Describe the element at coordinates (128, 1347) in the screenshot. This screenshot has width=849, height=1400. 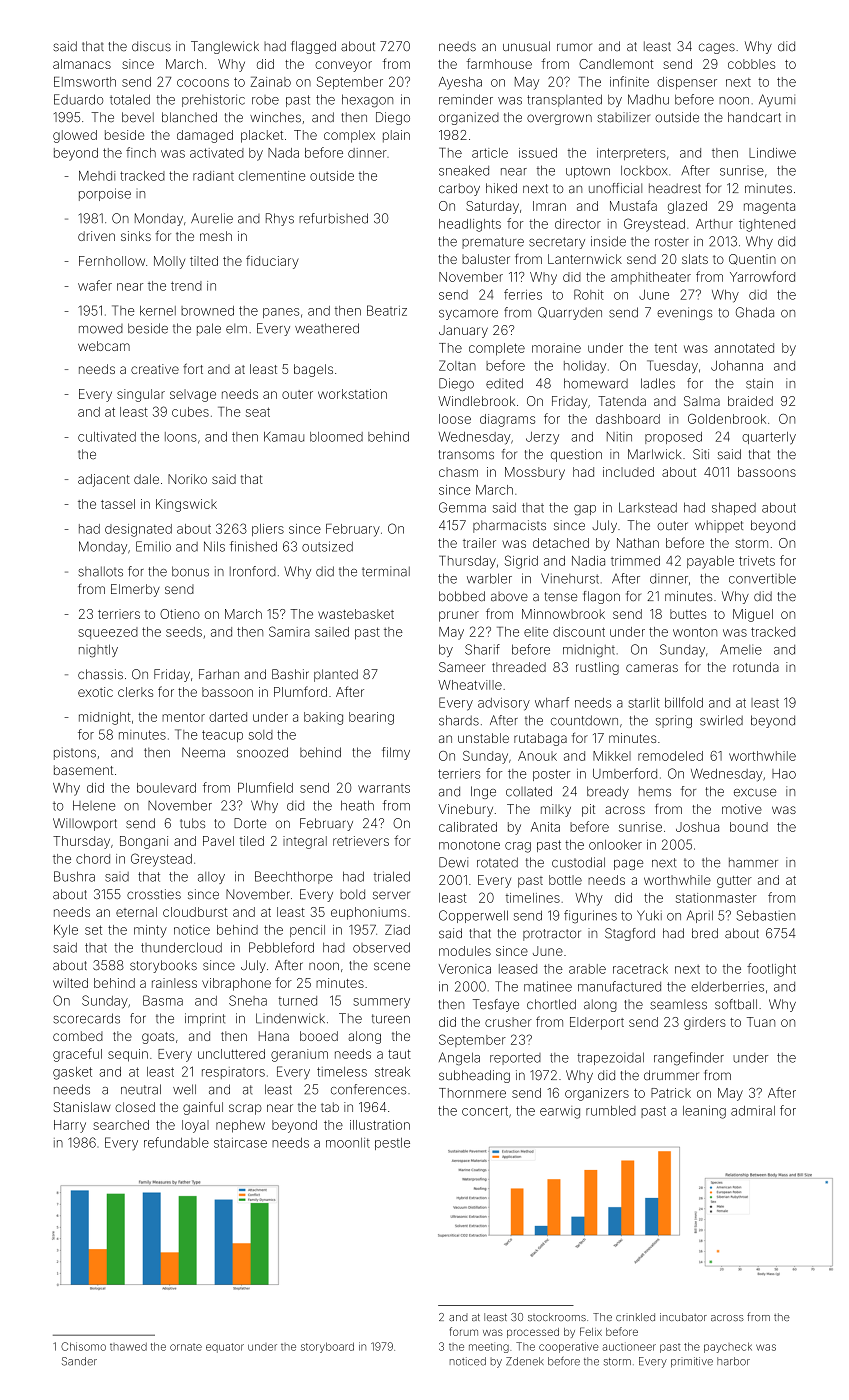
I see `thawed` at that location.
